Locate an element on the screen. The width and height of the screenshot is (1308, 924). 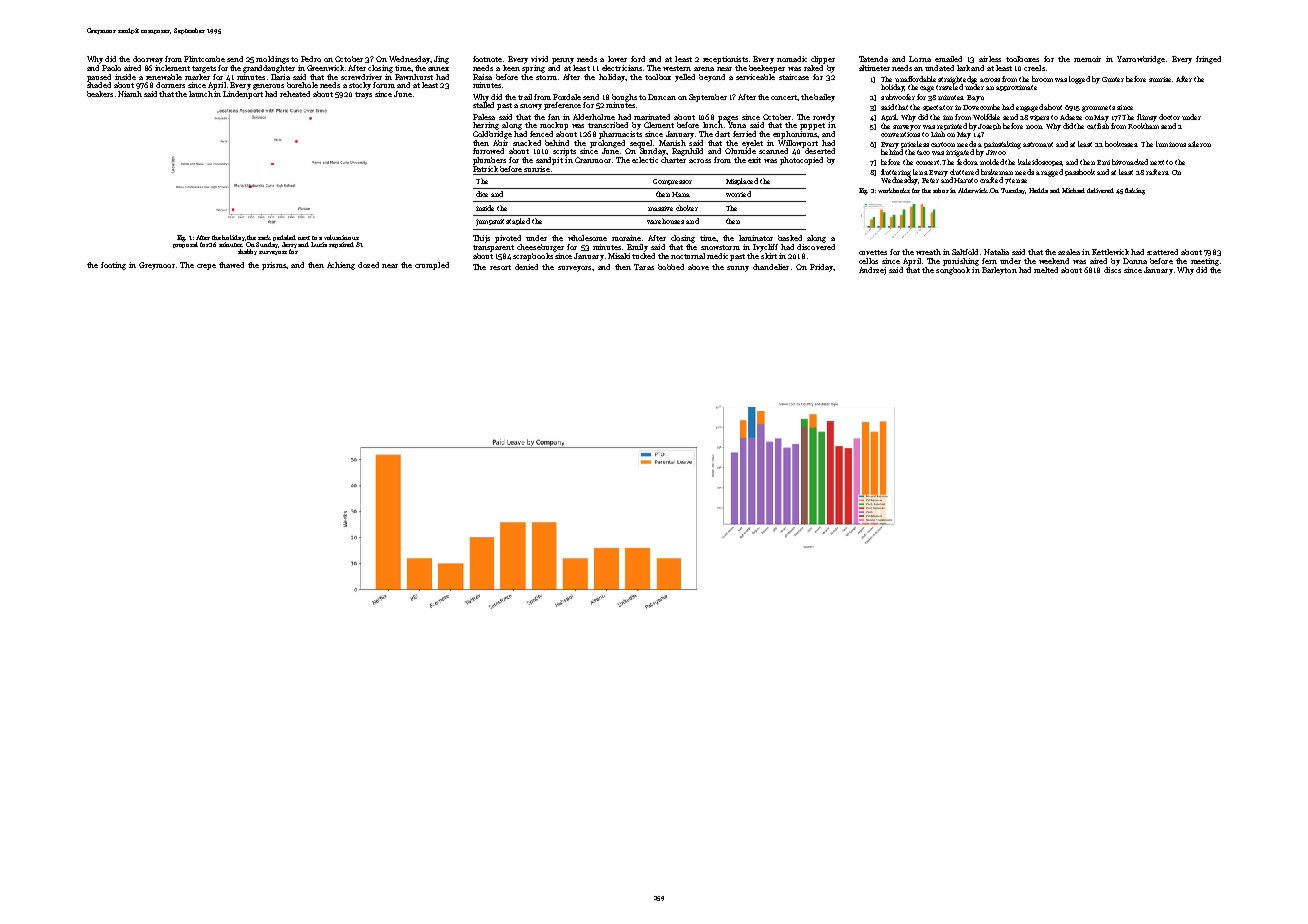
massive is located at coordinates (660, 208).
